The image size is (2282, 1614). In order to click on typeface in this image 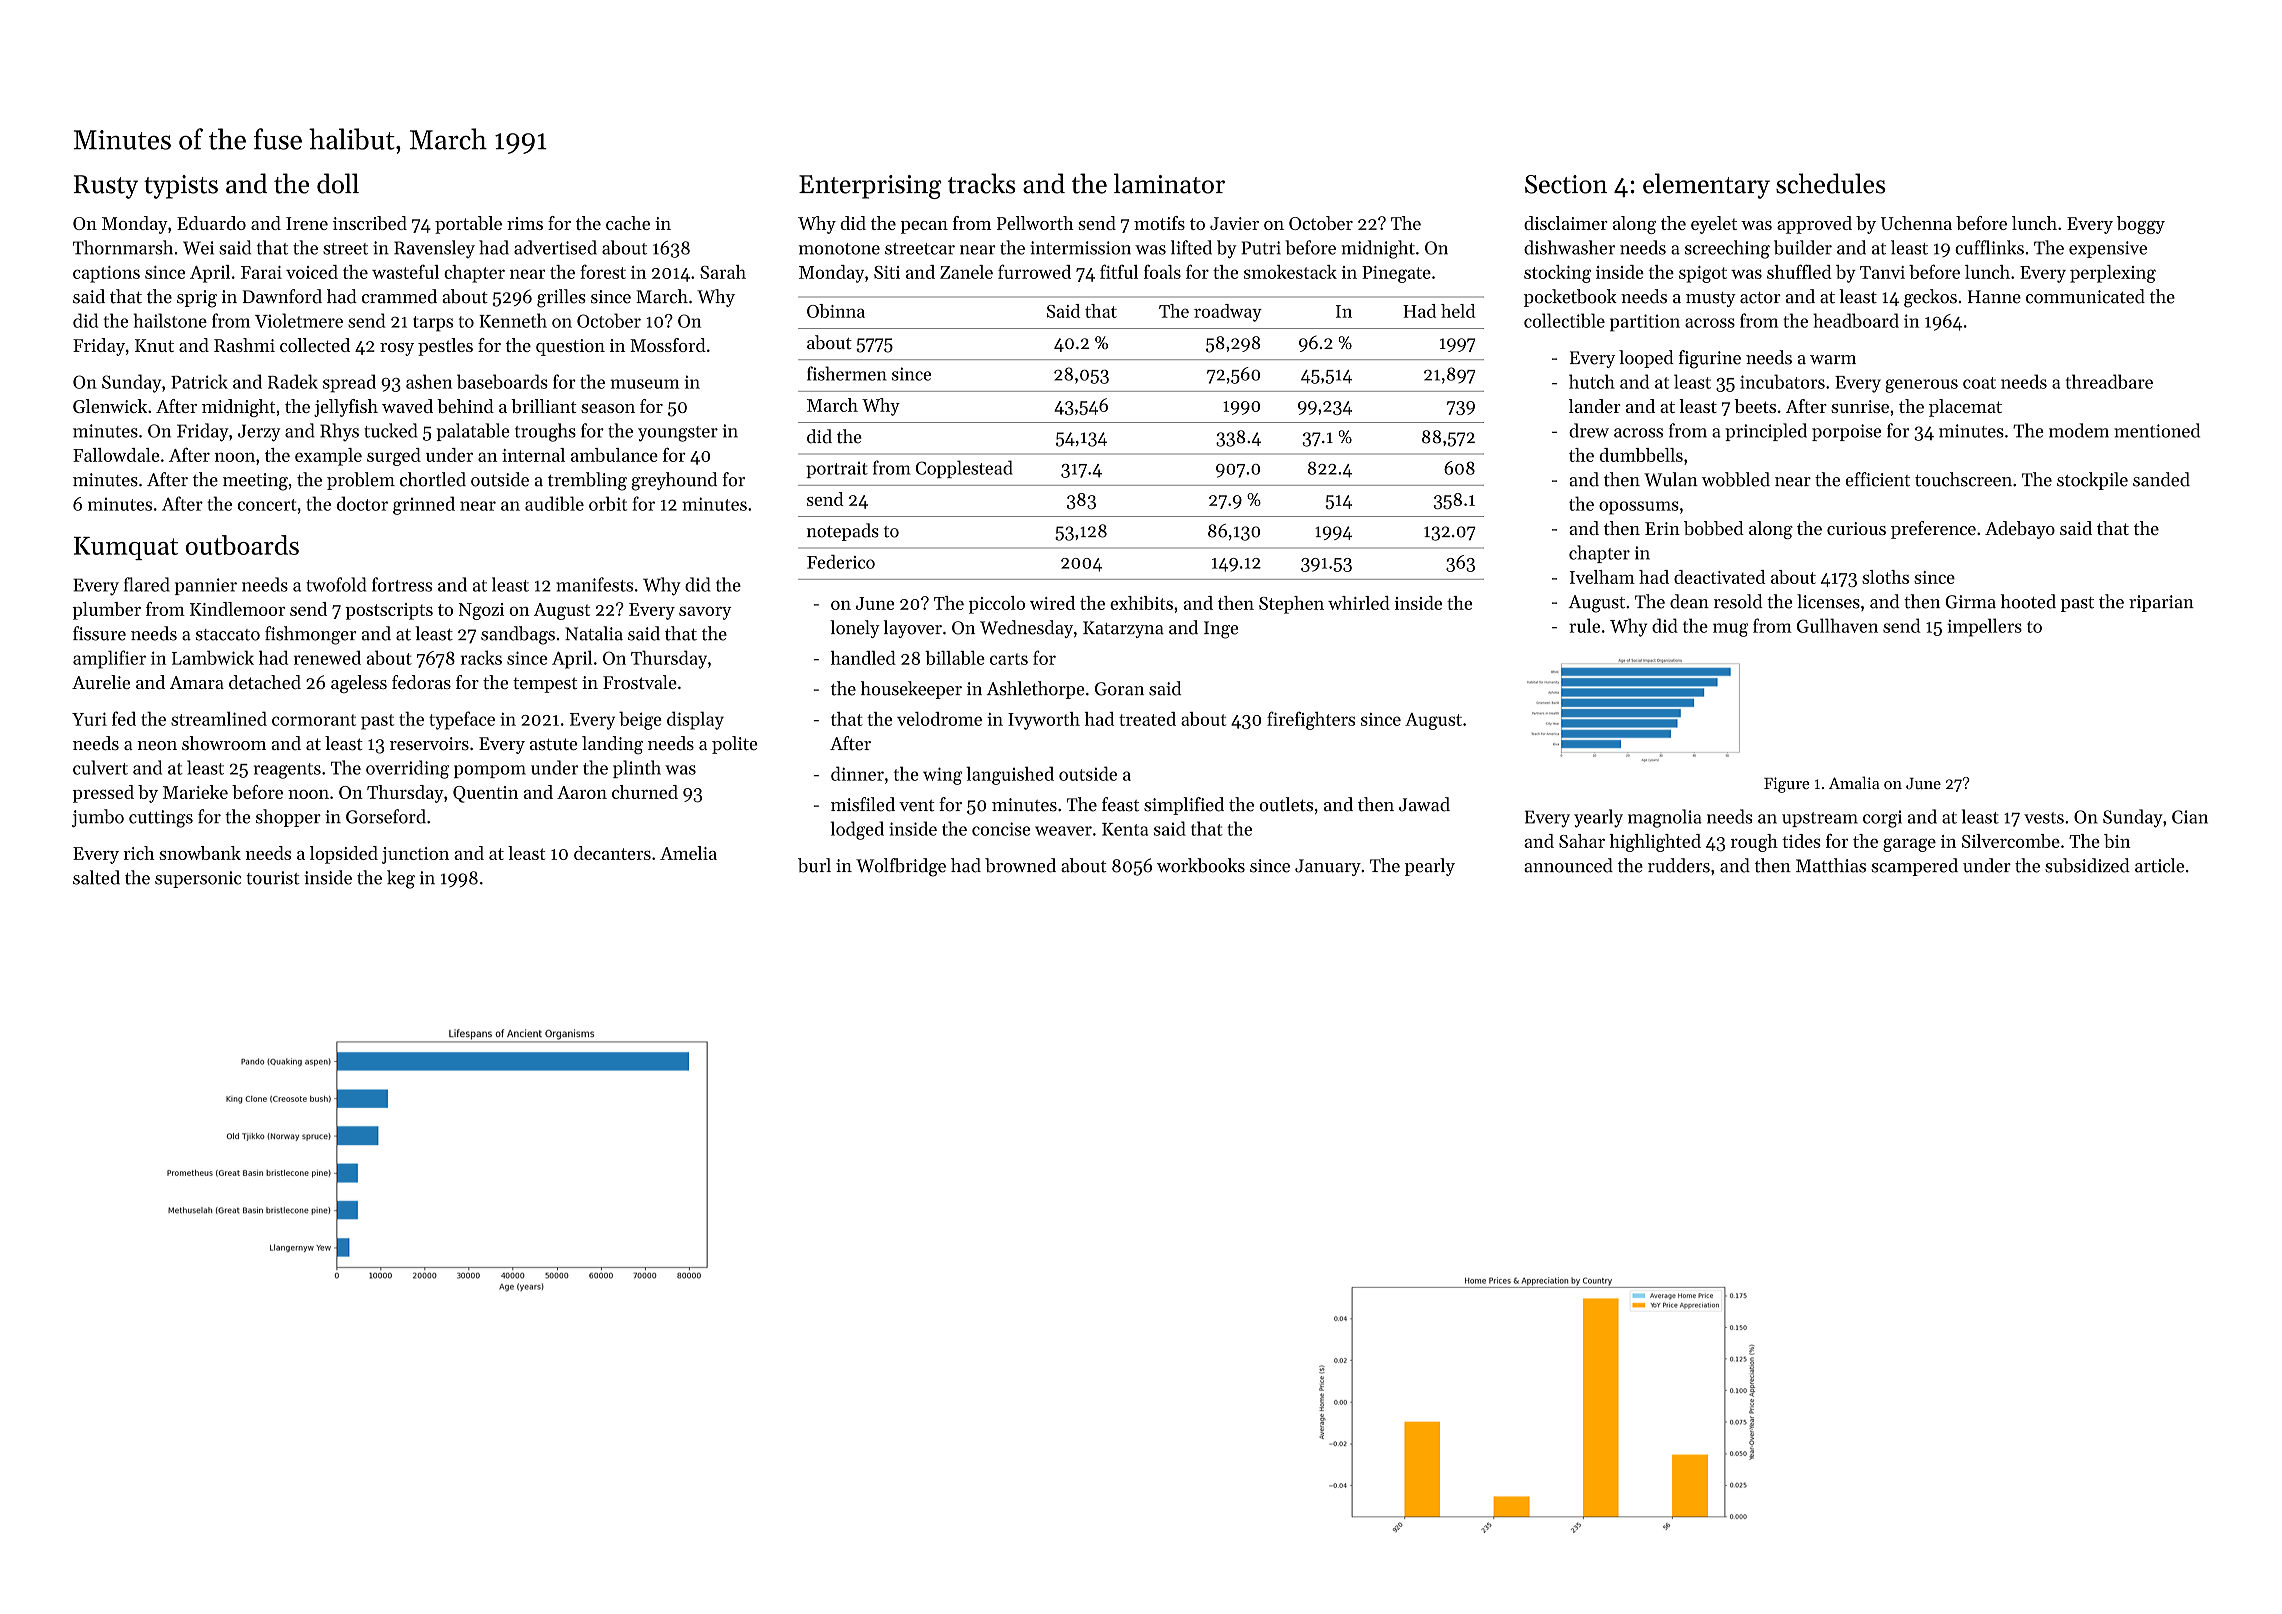, I will do `click(462, 720)`.
